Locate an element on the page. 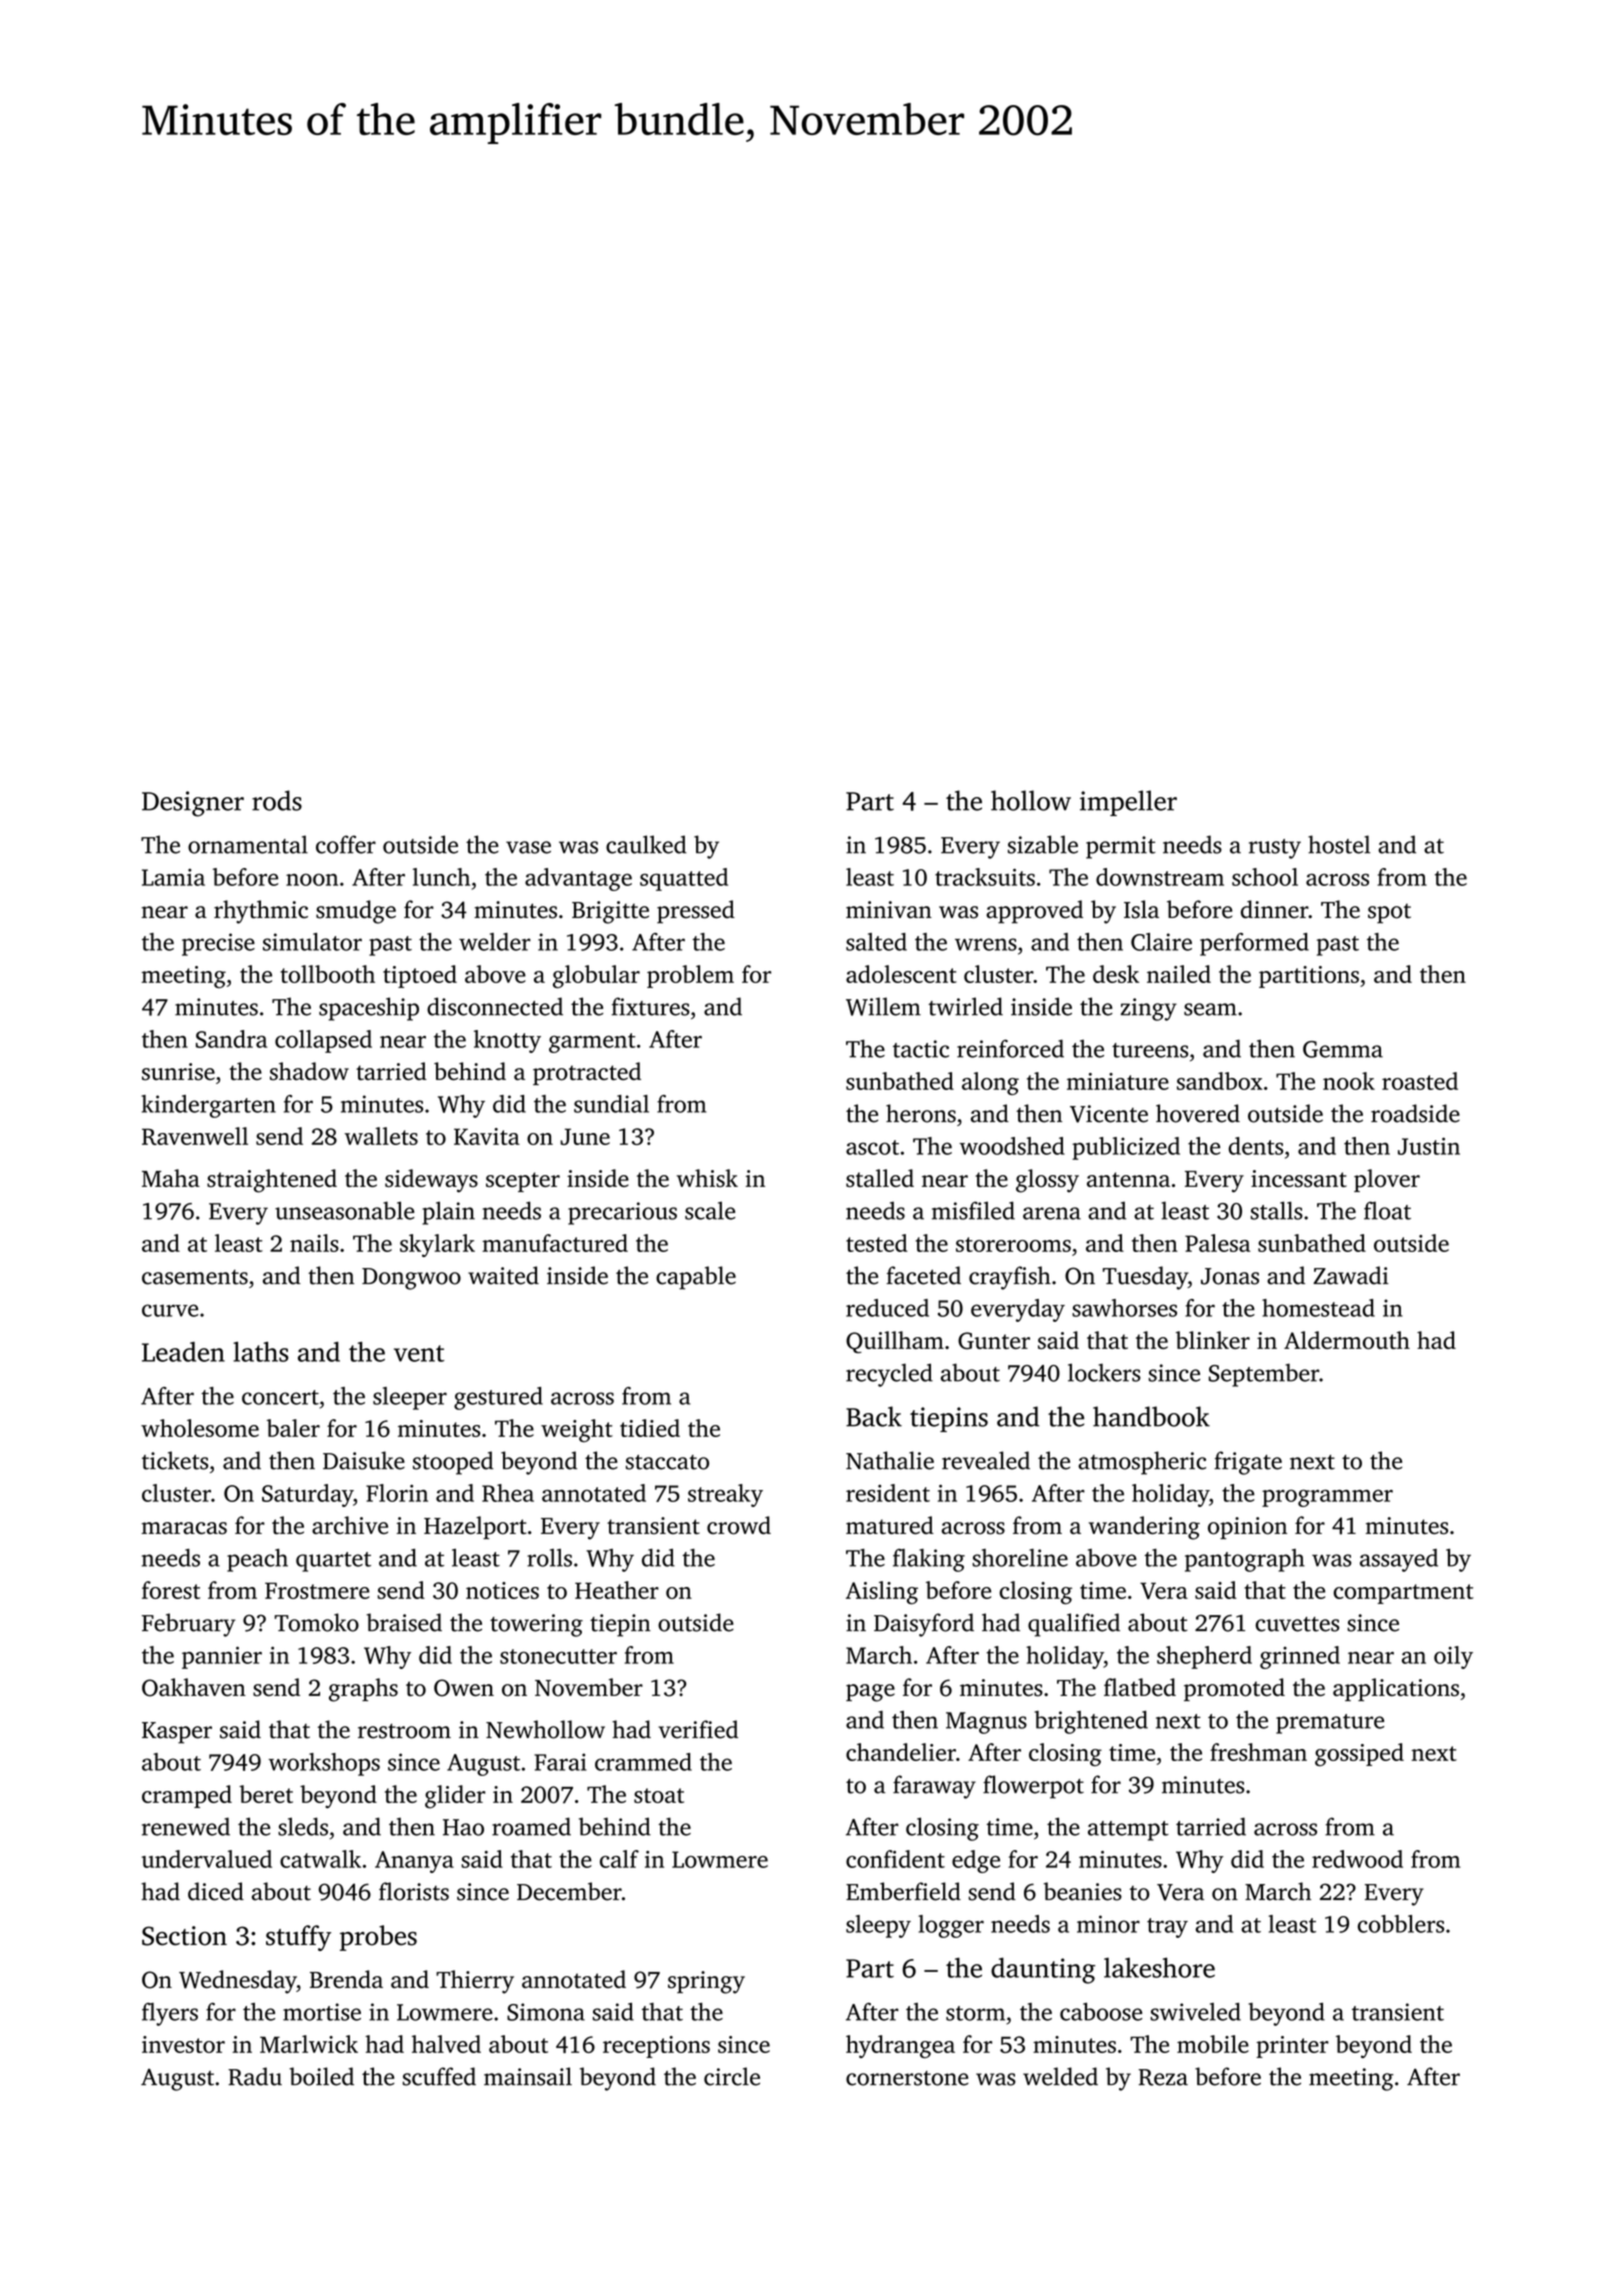  confident is located at coordinates (895, 1859).
